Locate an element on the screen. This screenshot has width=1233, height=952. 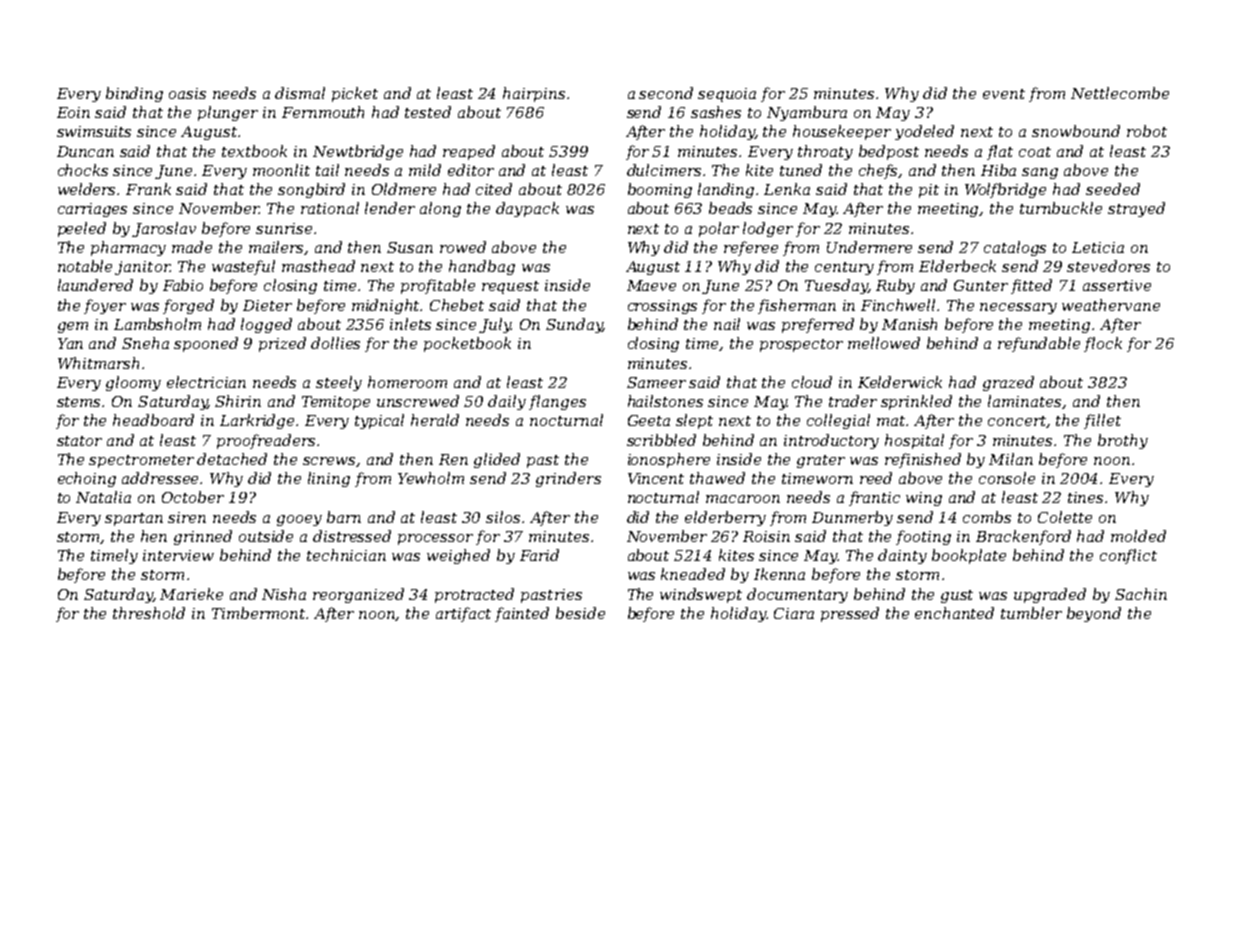
artifact is located at coordinates (463, 614).
